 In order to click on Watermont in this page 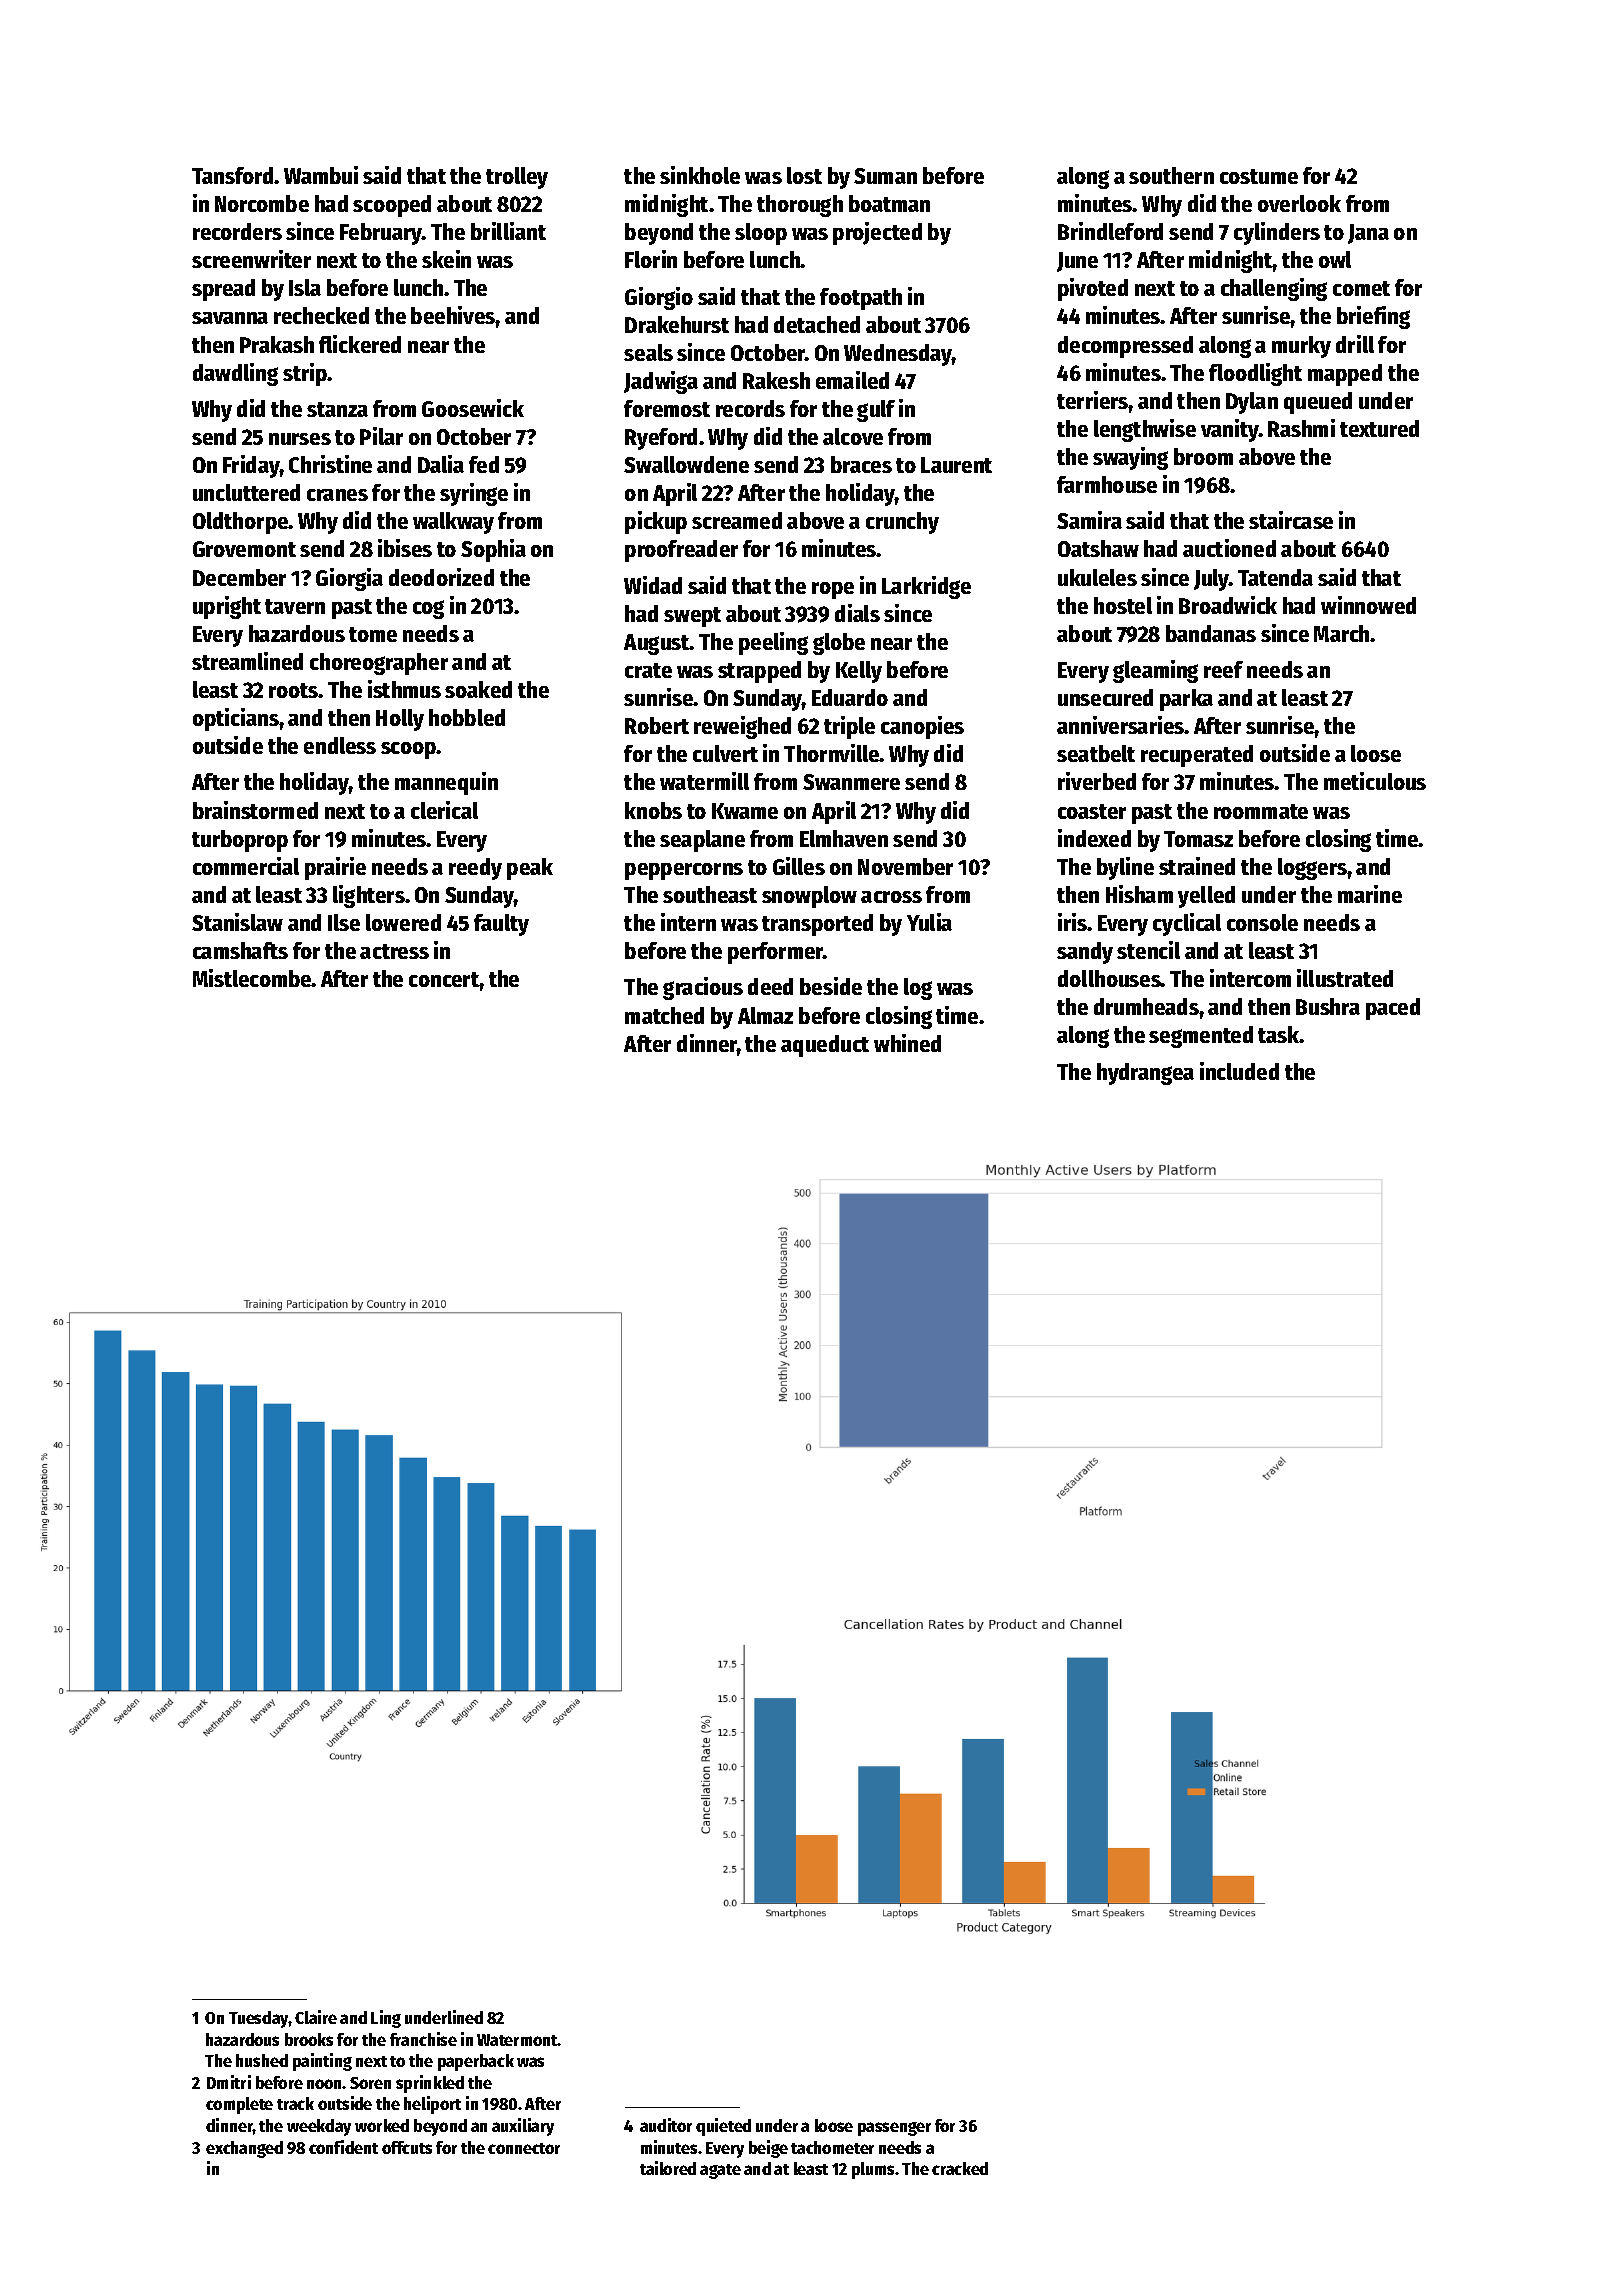, I will do `click(517, 2040)`.
